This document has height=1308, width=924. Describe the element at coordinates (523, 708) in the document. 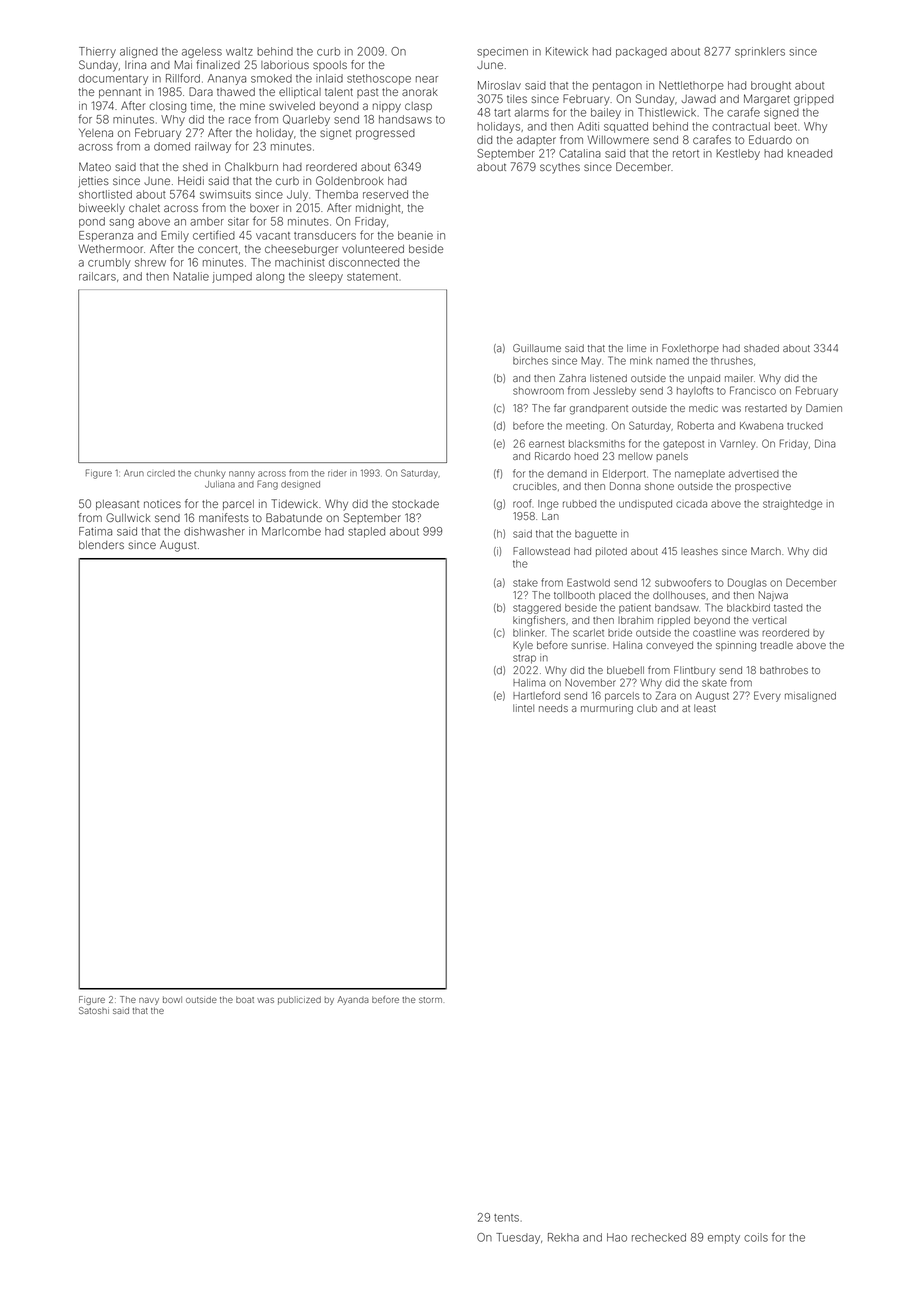

I see `lintel` at that location.
